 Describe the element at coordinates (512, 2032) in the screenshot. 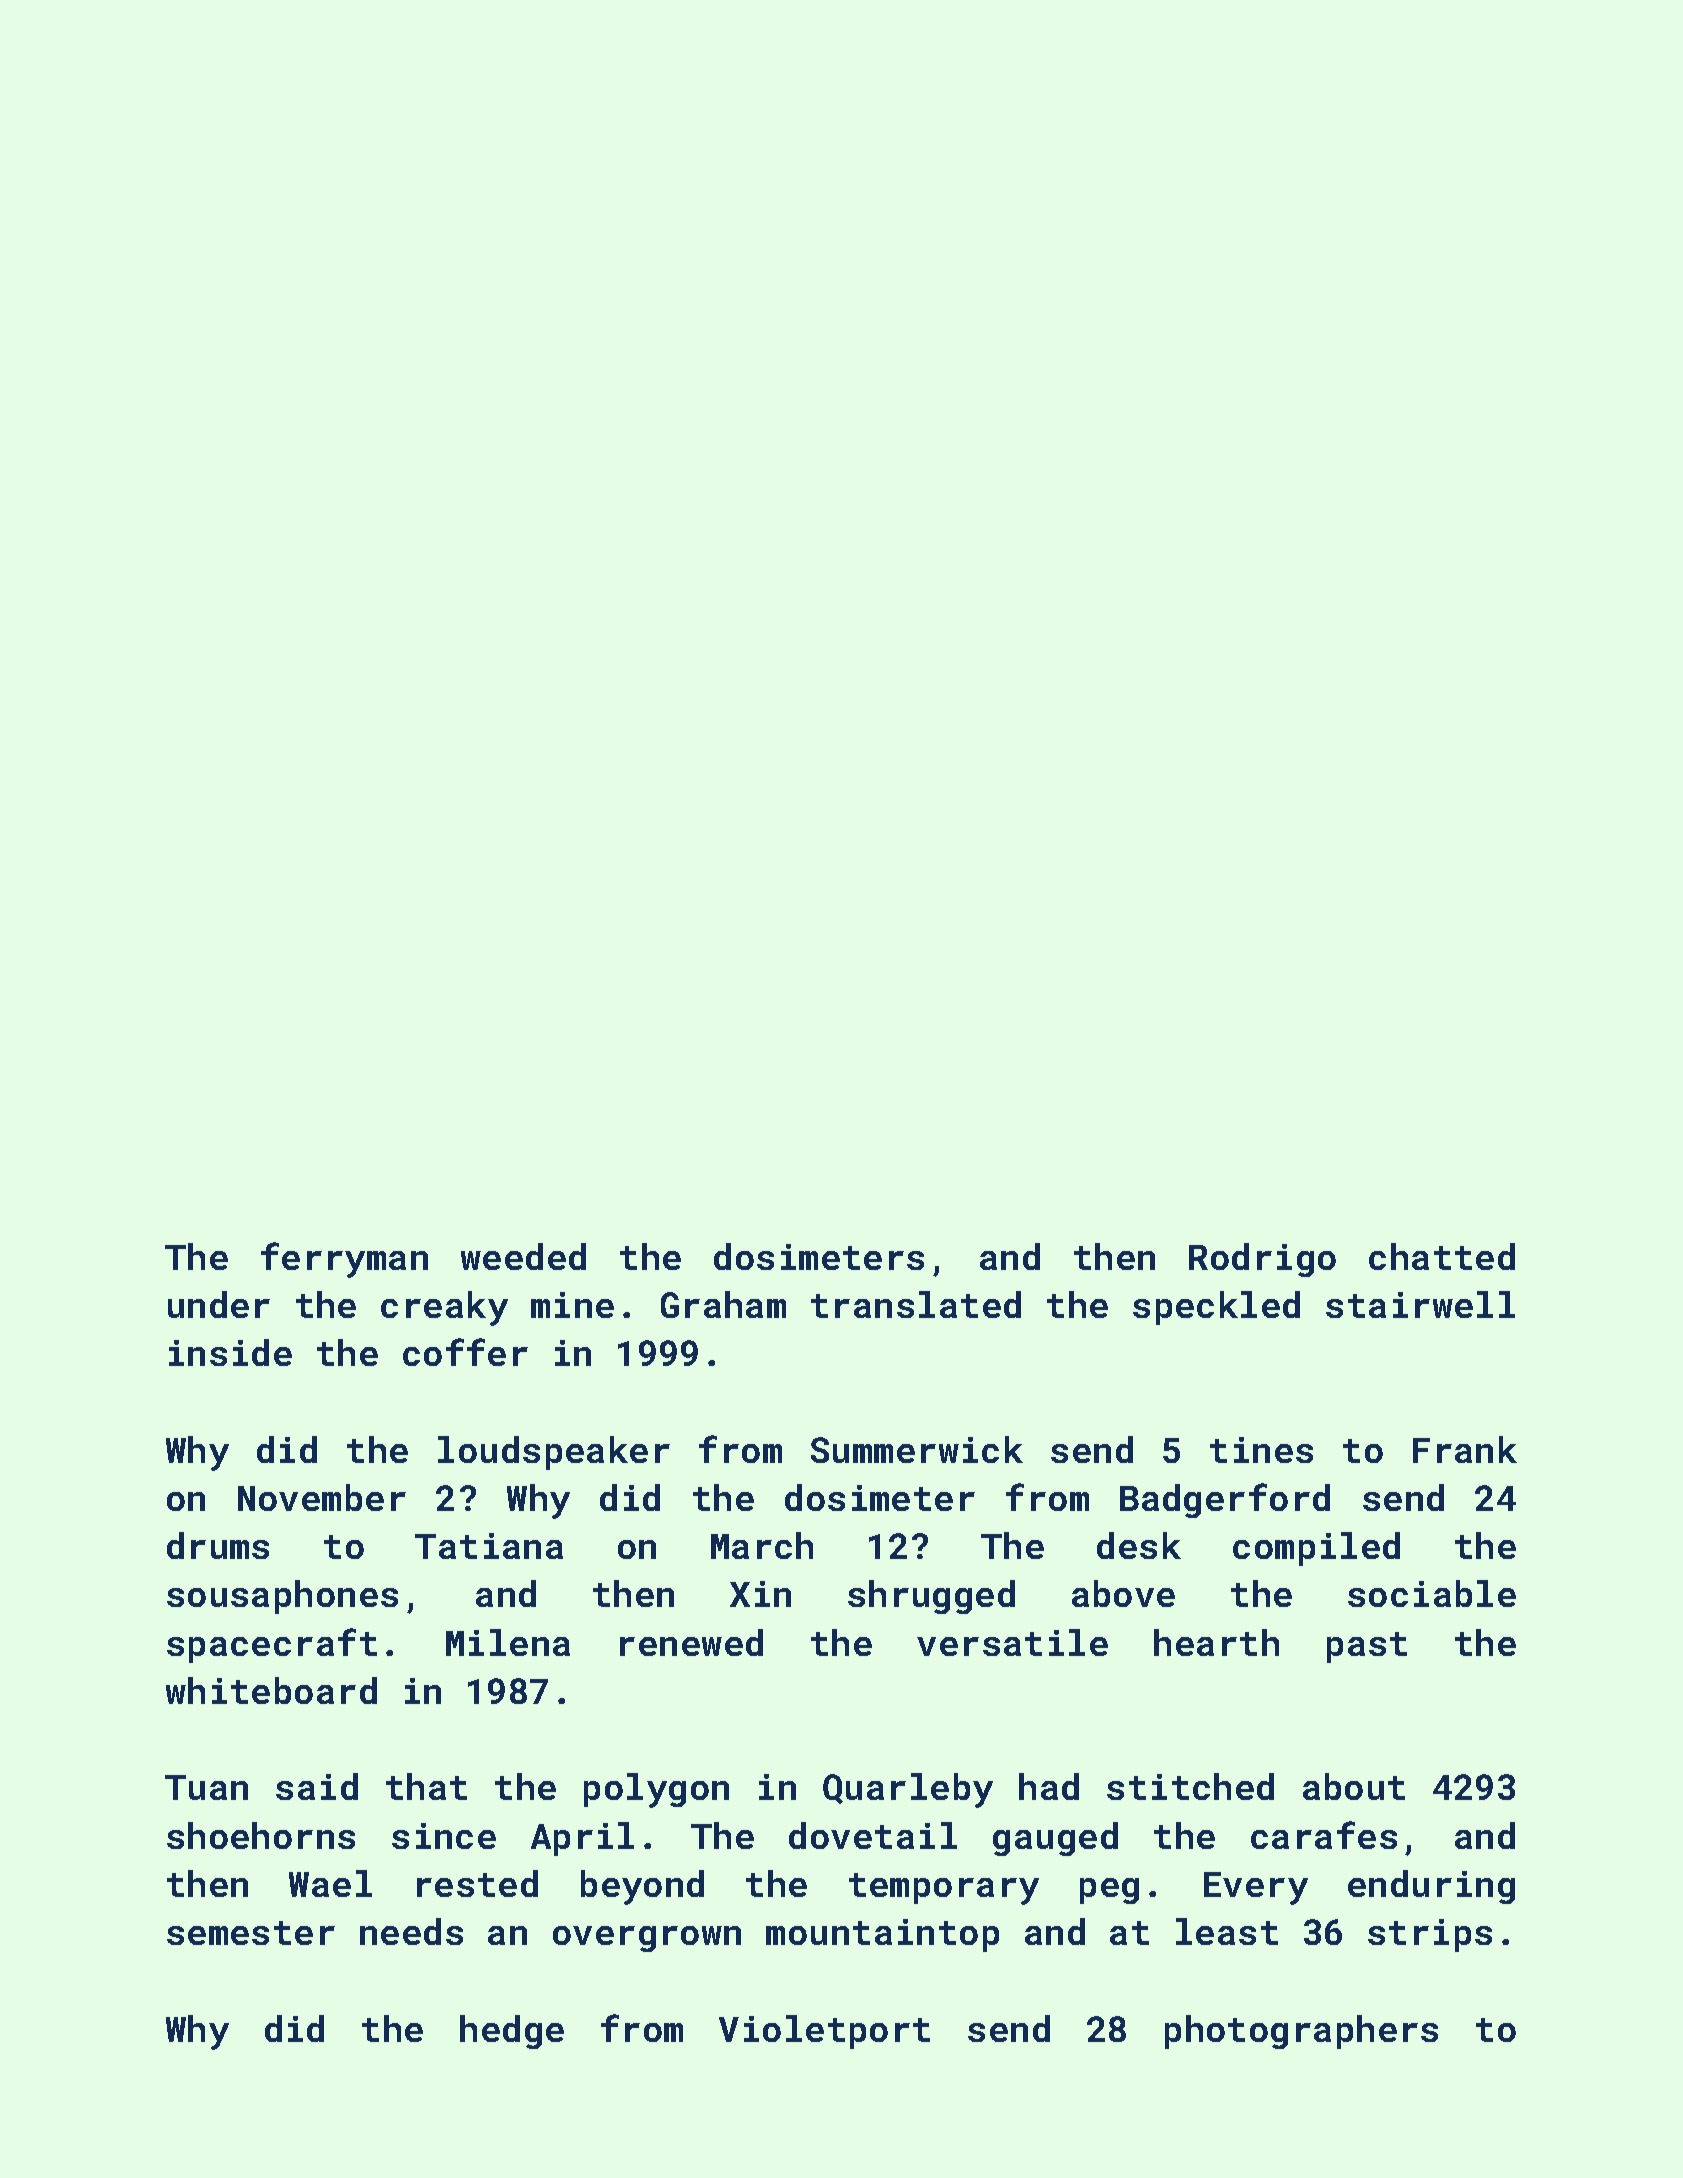

I see `hedge` at that location.
